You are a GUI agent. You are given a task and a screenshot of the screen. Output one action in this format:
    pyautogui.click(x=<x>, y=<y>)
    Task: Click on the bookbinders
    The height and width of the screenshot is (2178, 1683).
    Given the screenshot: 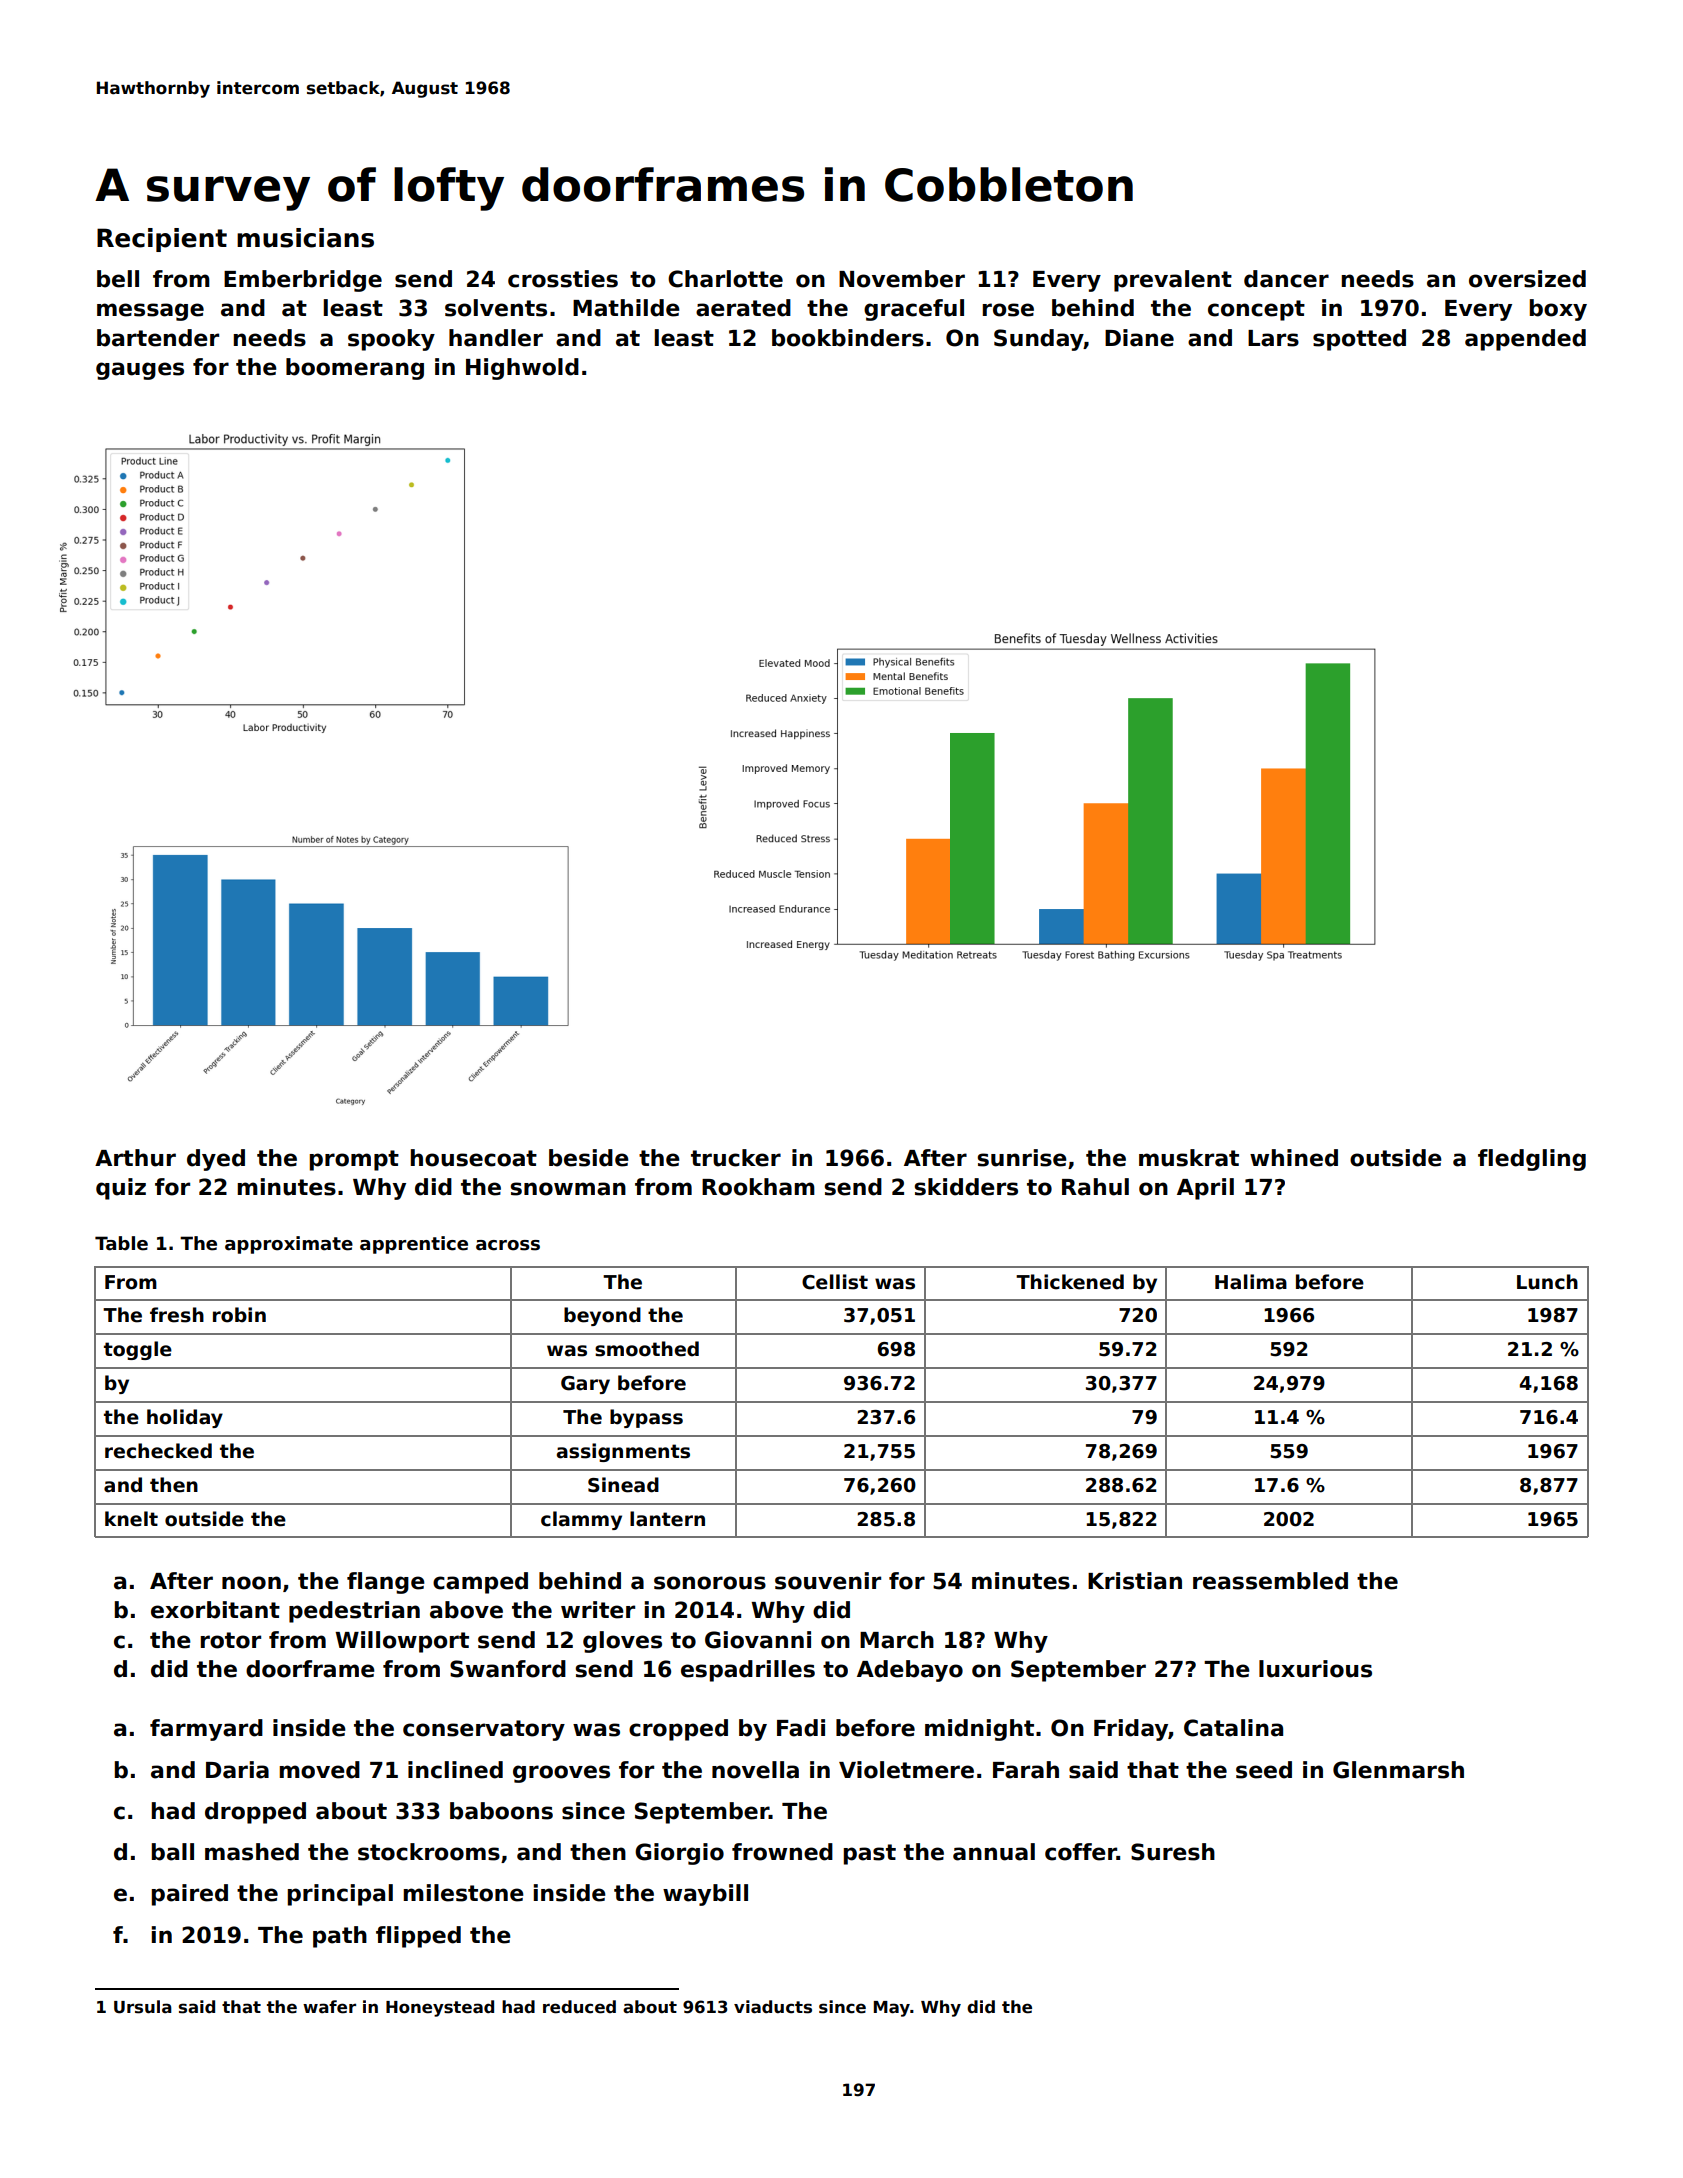 What is the action you would take?
    pyautogui.click(x=848, y=338)
